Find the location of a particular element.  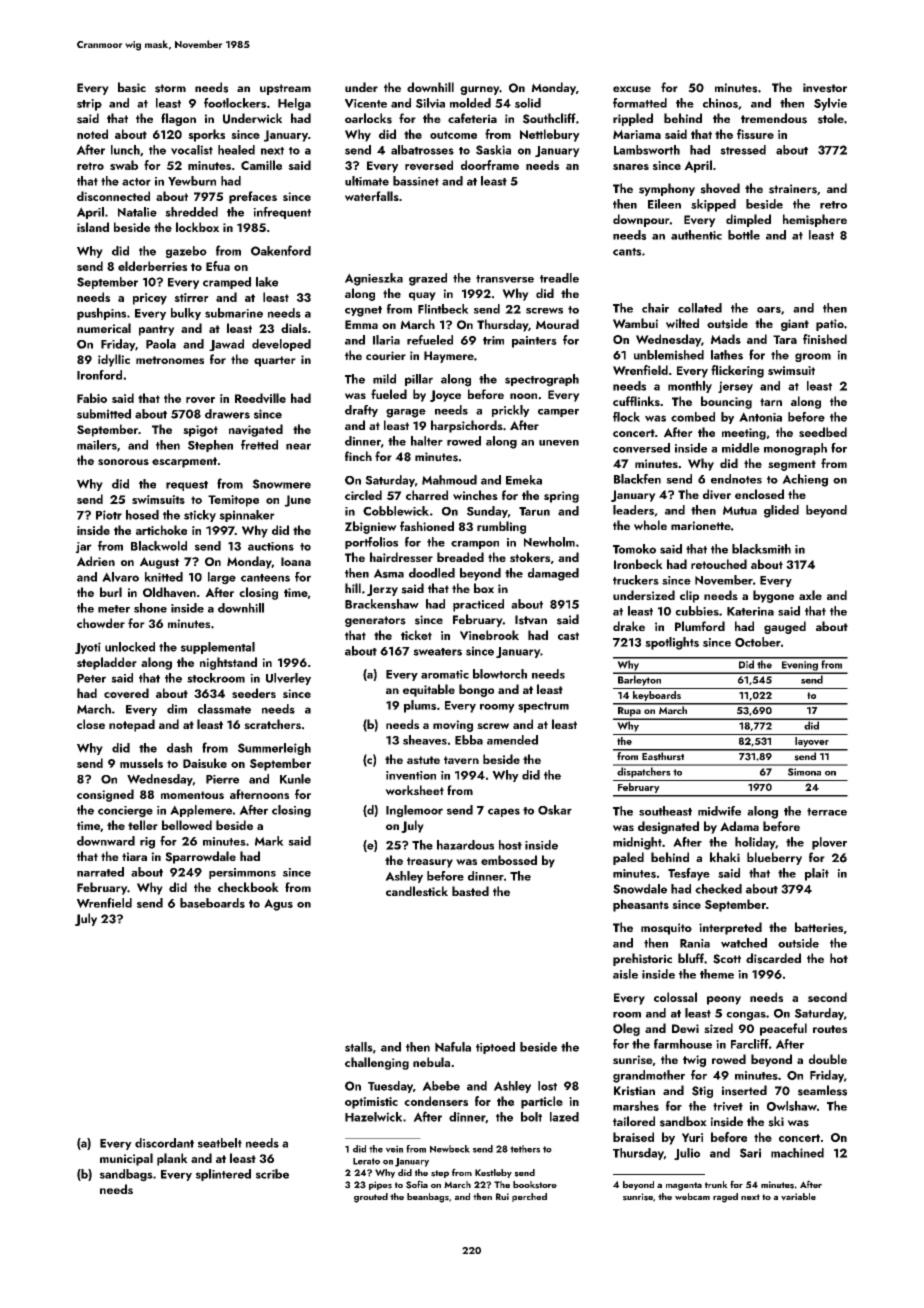

lazed is located at coordinates (564, 1117).
